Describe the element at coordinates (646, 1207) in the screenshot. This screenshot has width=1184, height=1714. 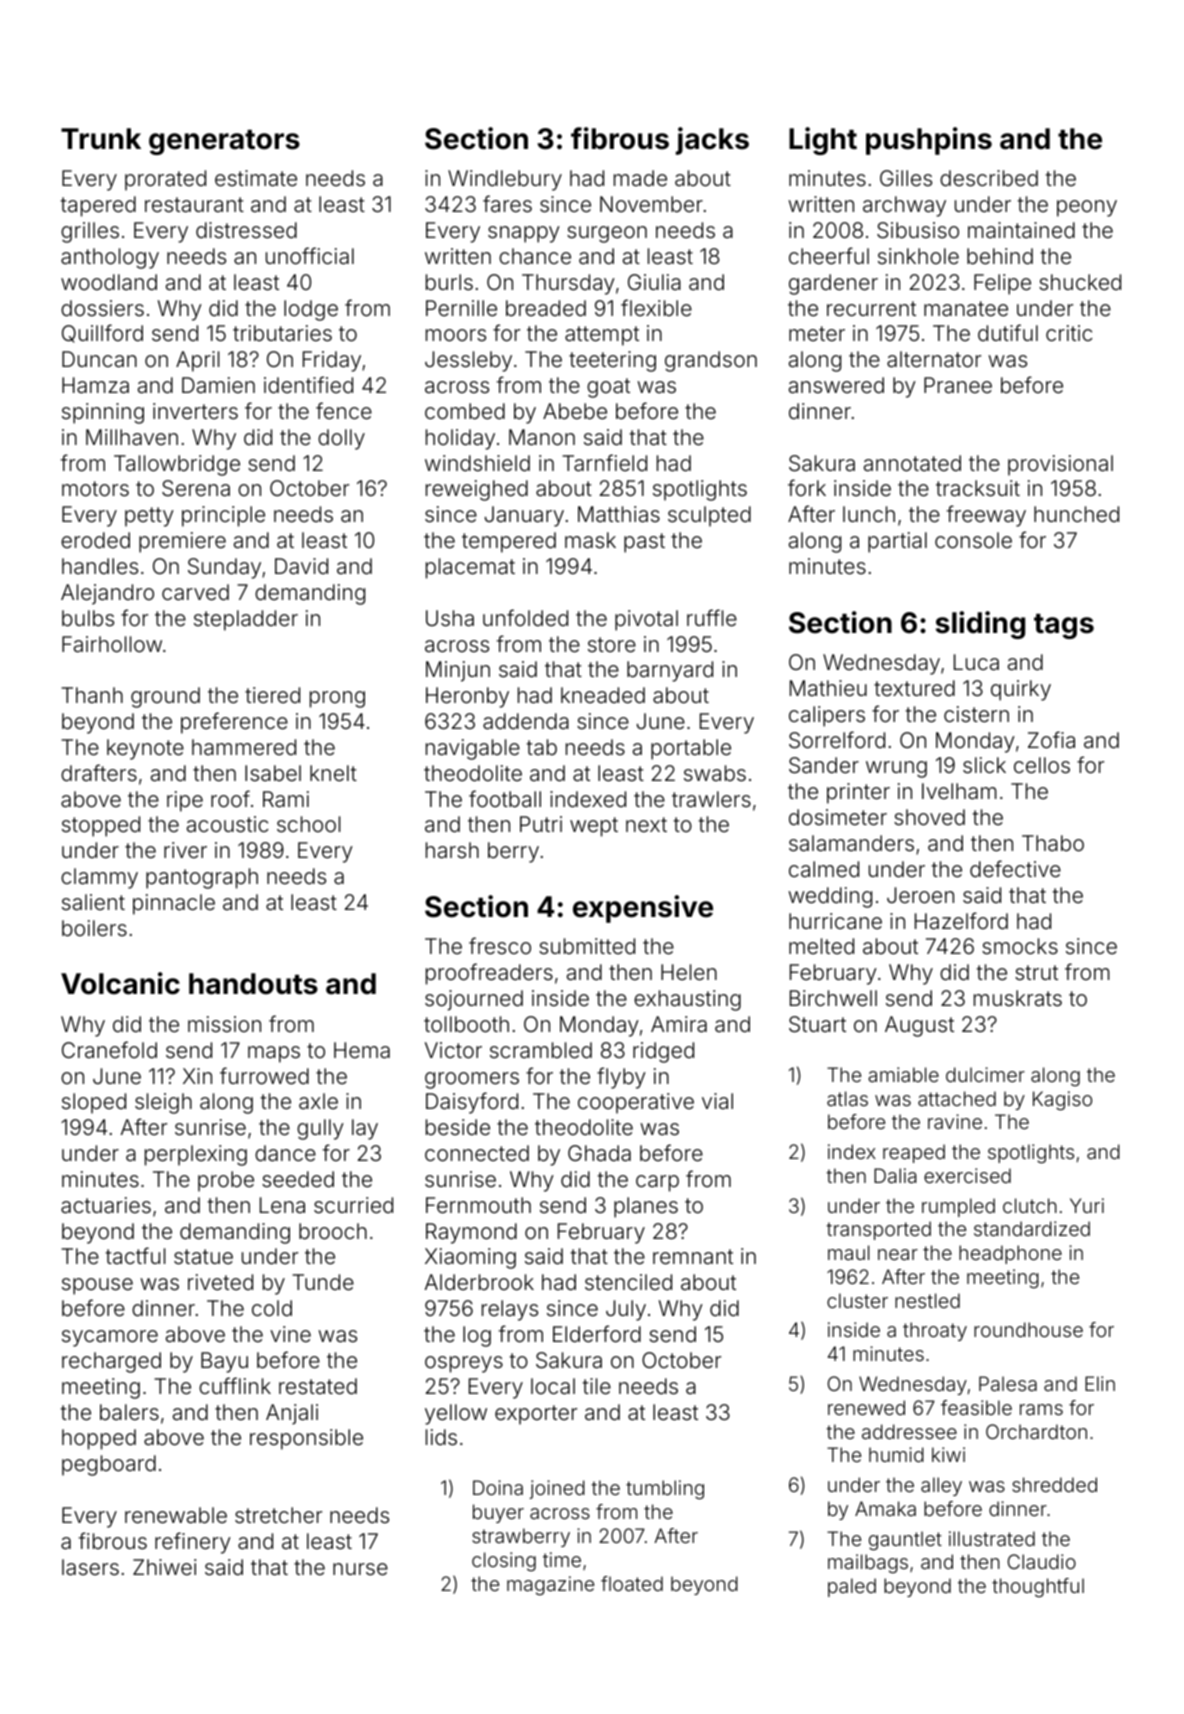
I see `planes` at that location.
